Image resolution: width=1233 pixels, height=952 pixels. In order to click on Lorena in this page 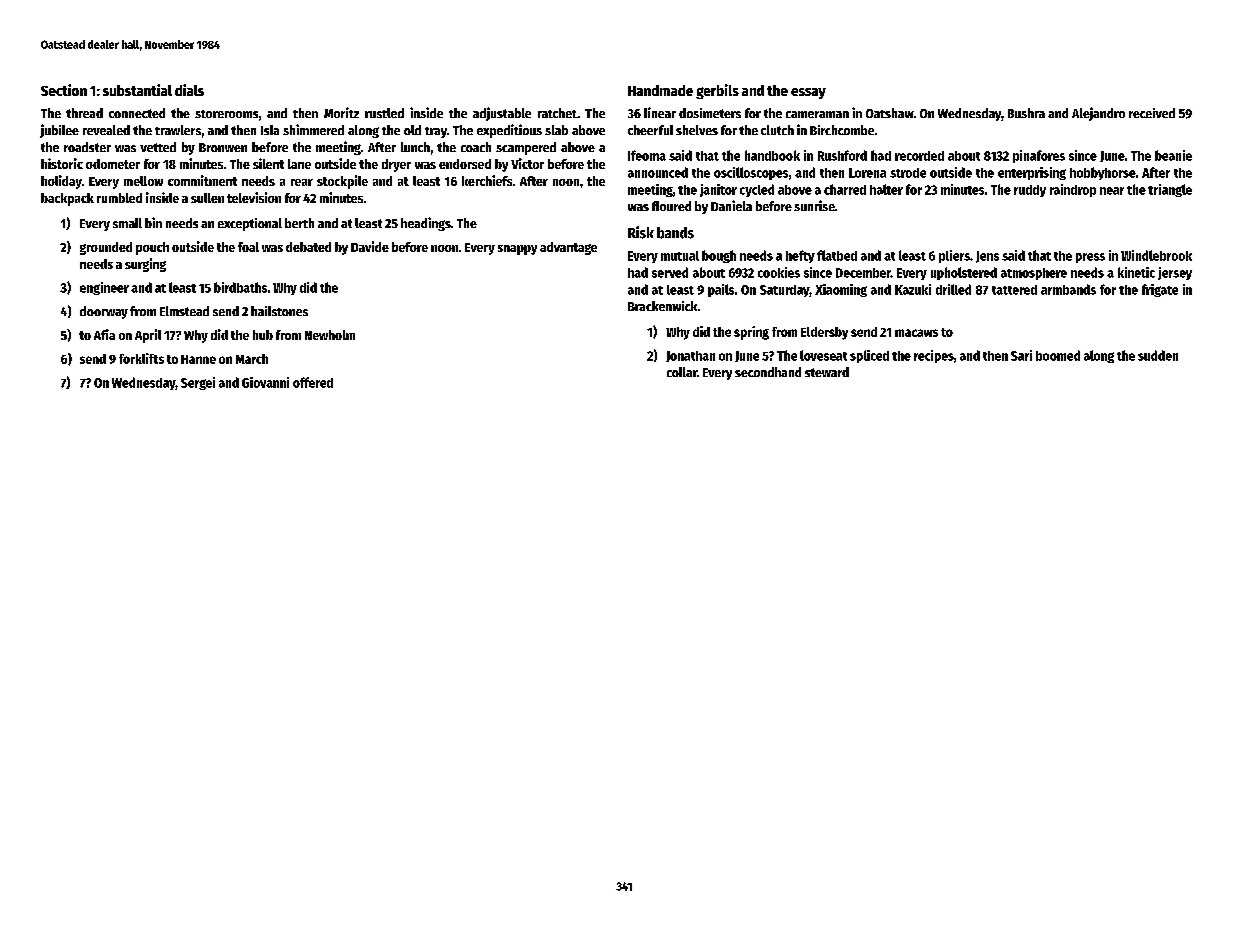, I will do `click(867, 173)`.
